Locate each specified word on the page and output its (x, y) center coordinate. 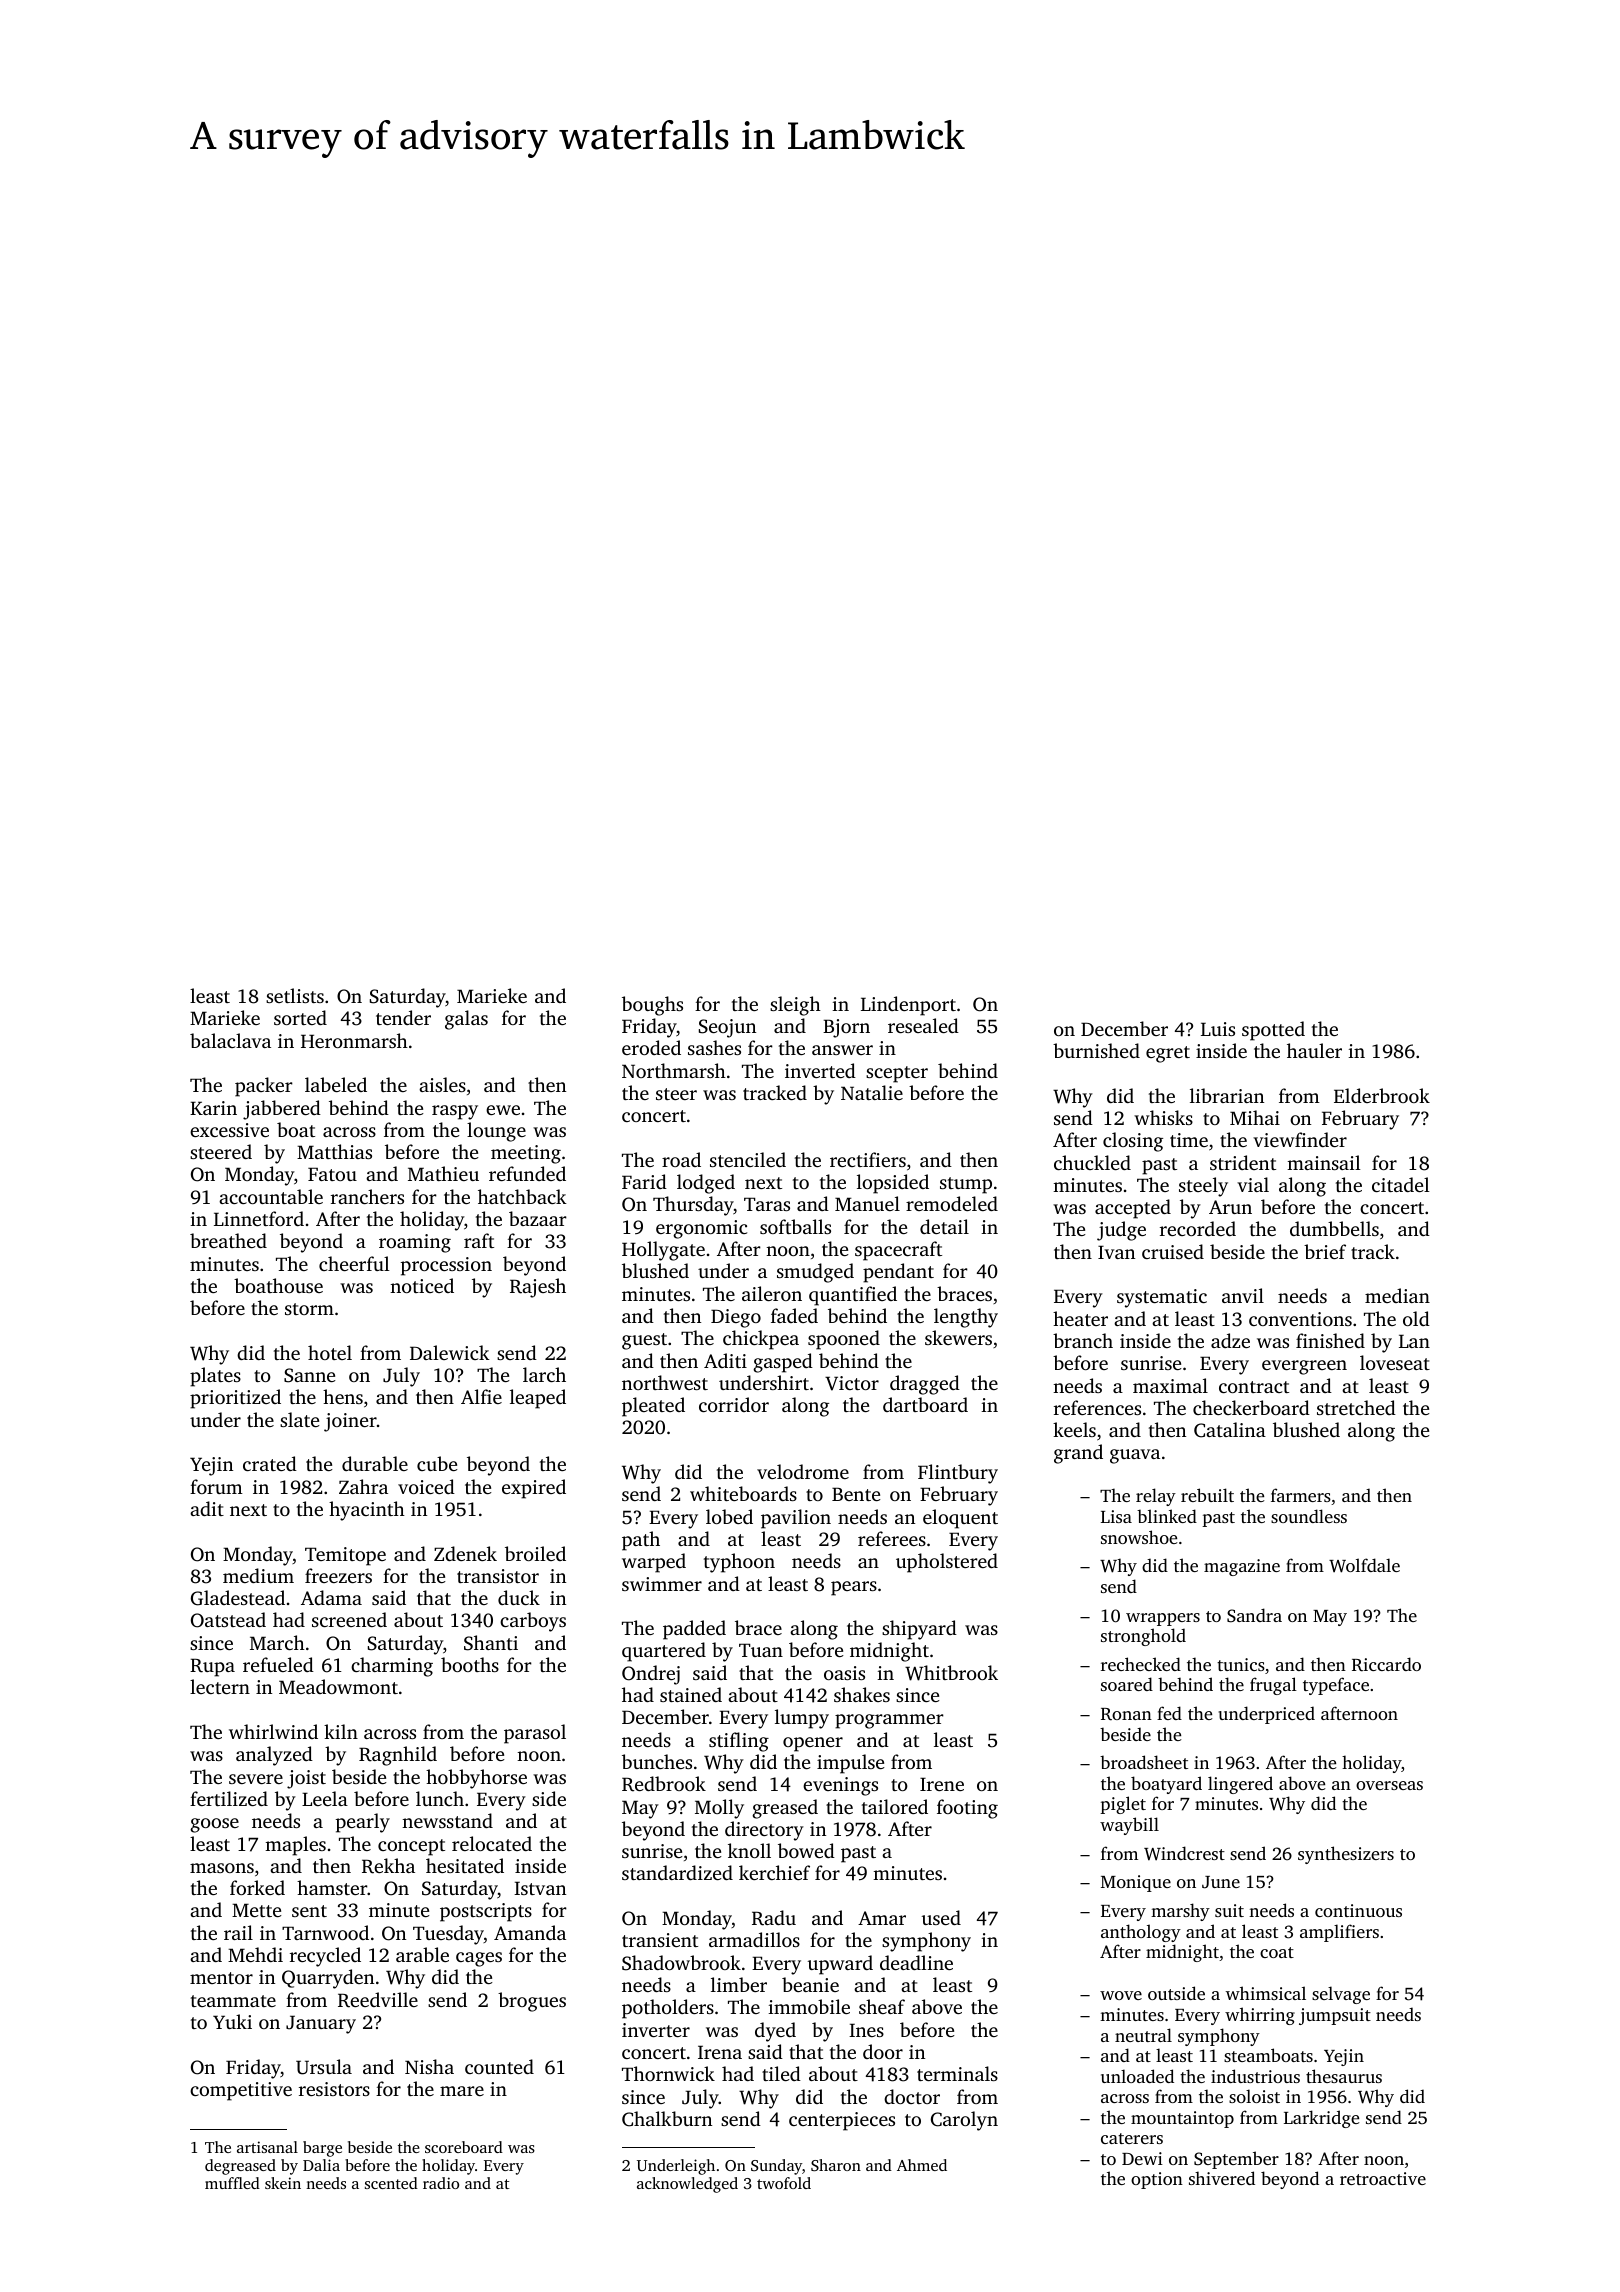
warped (654, 1563)
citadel (1401, 1184)
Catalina (1230, 1430)
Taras (767, 1204)
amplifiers (1339, 1933)
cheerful (354, 1263)
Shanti (491, 1643)
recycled (325, 1957)
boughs (652, 1006)
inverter (656, 2030)
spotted (1273, 1031)
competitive (241, 2091)
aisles (442, 1084)
